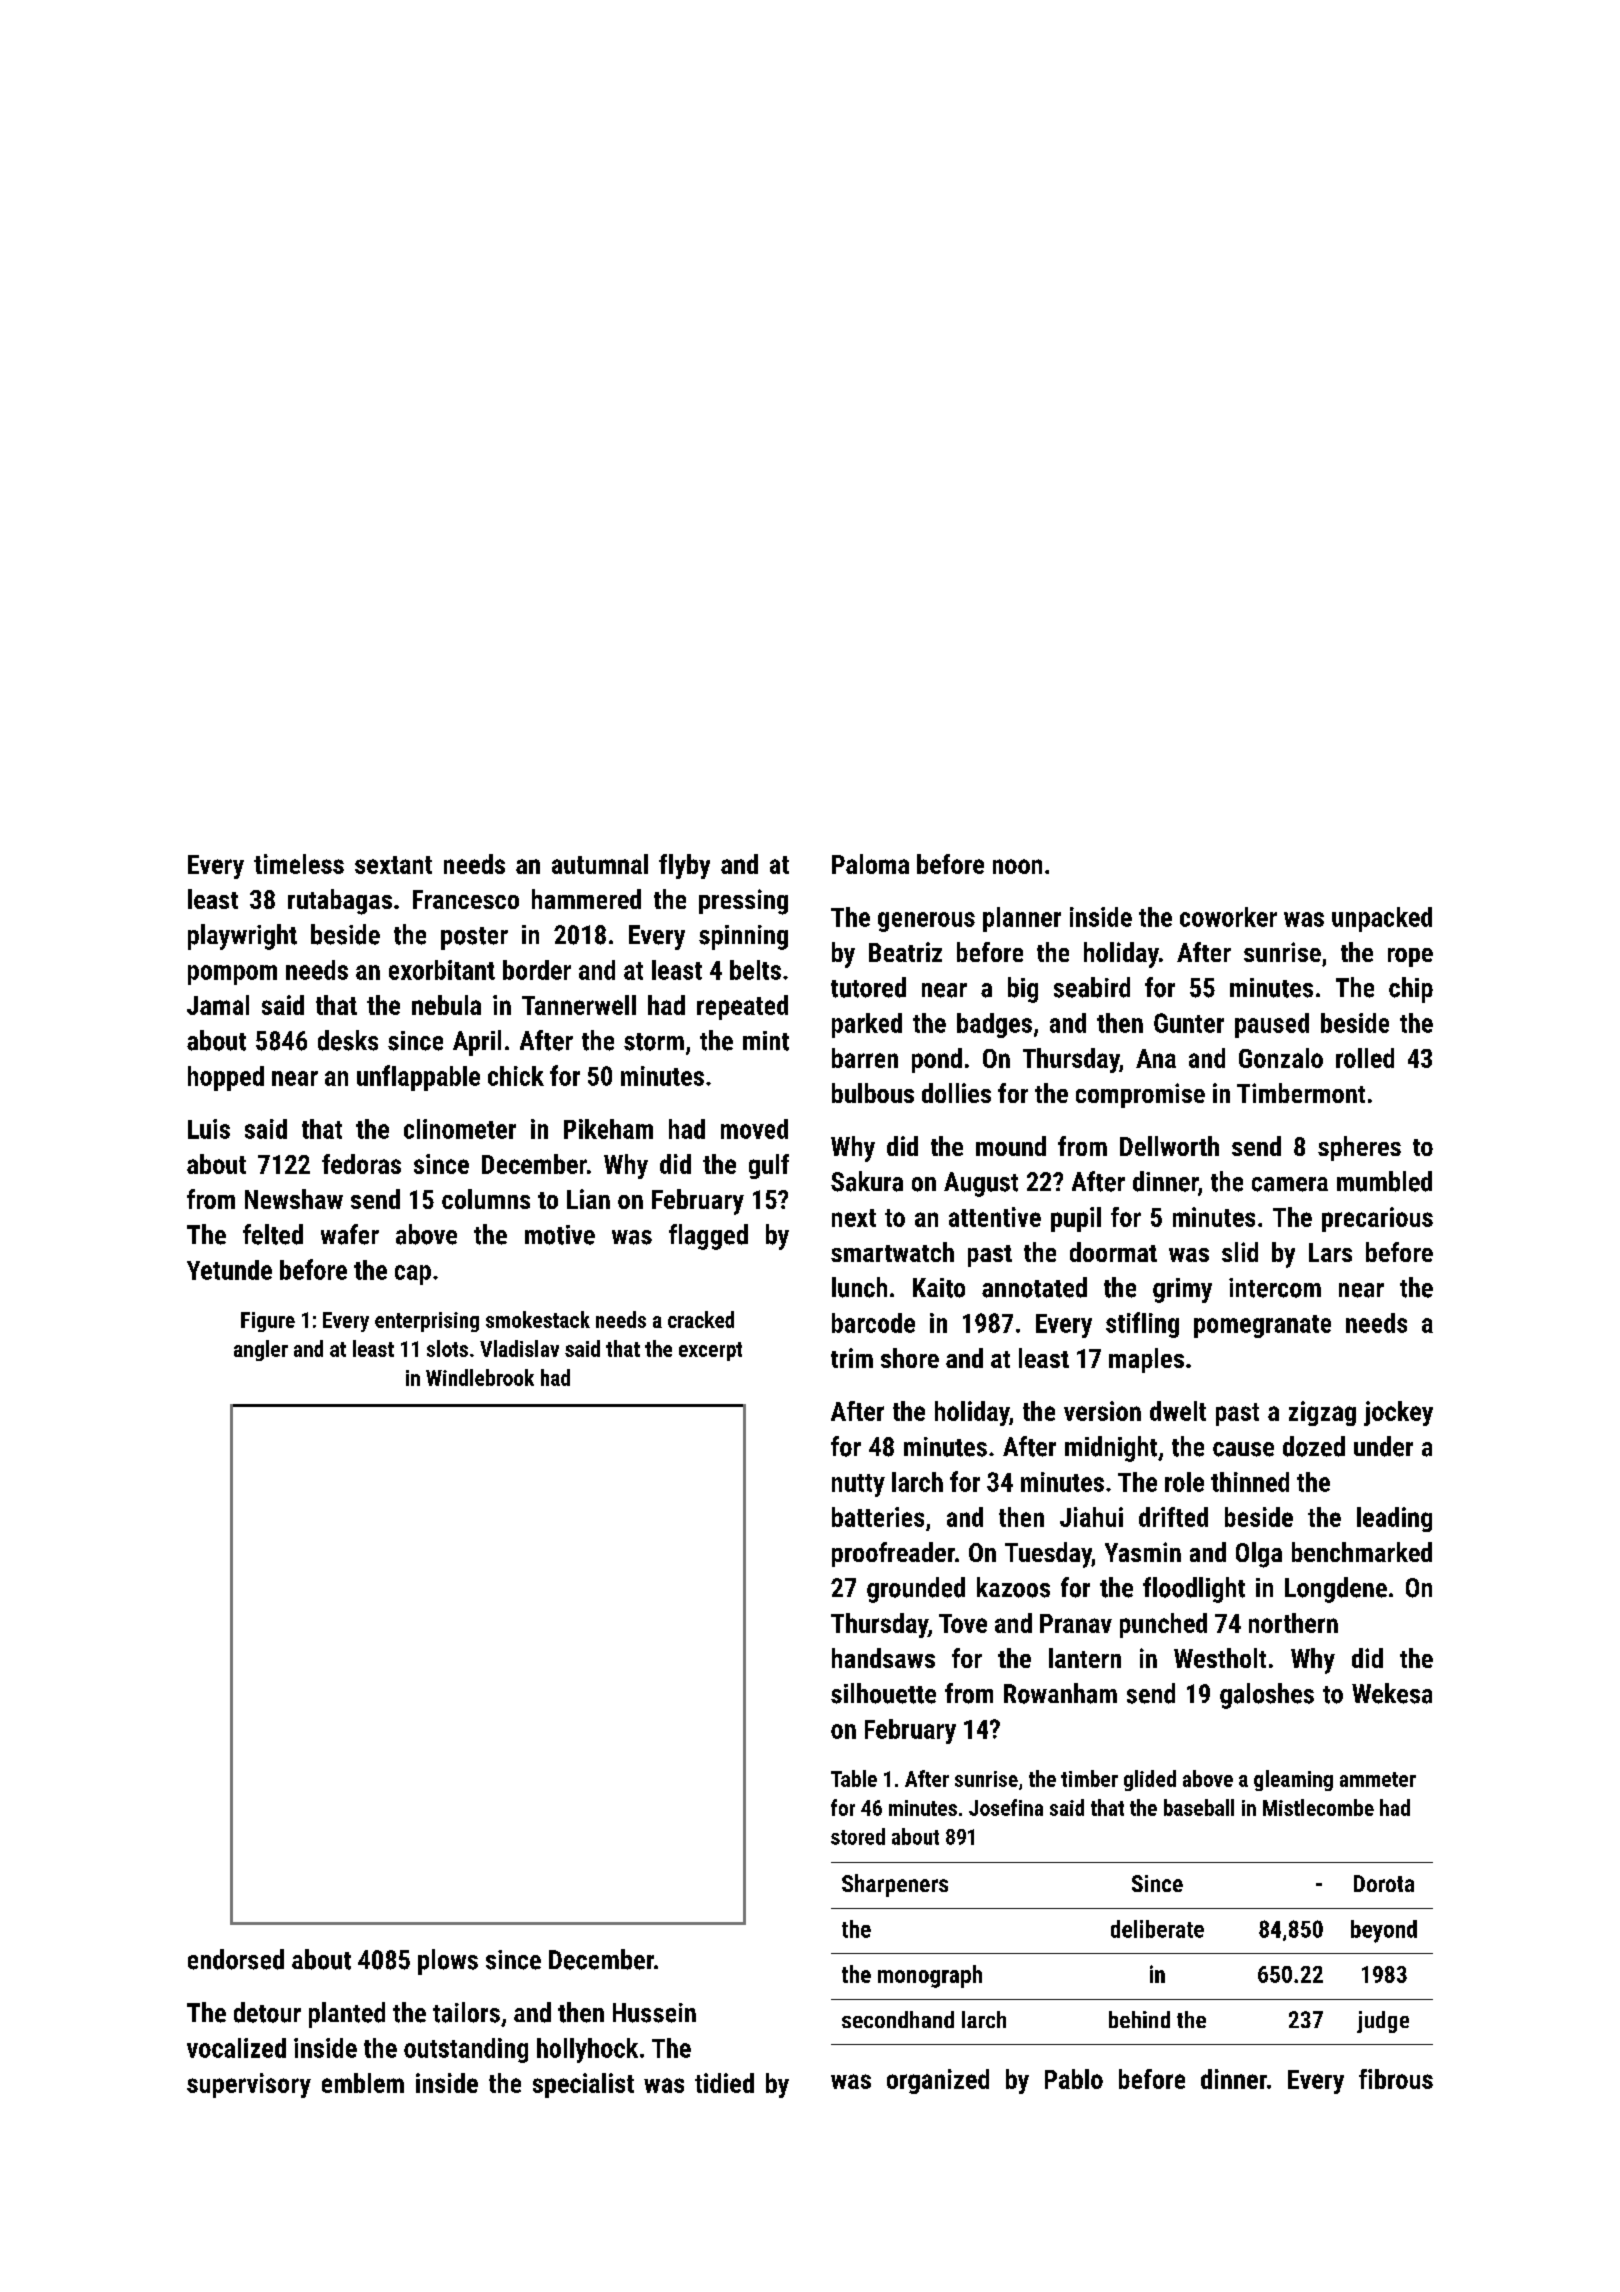  Describe the element at coordinates (1318, 1807) in the screenshot. I see `Mistlecombe` at that location.
